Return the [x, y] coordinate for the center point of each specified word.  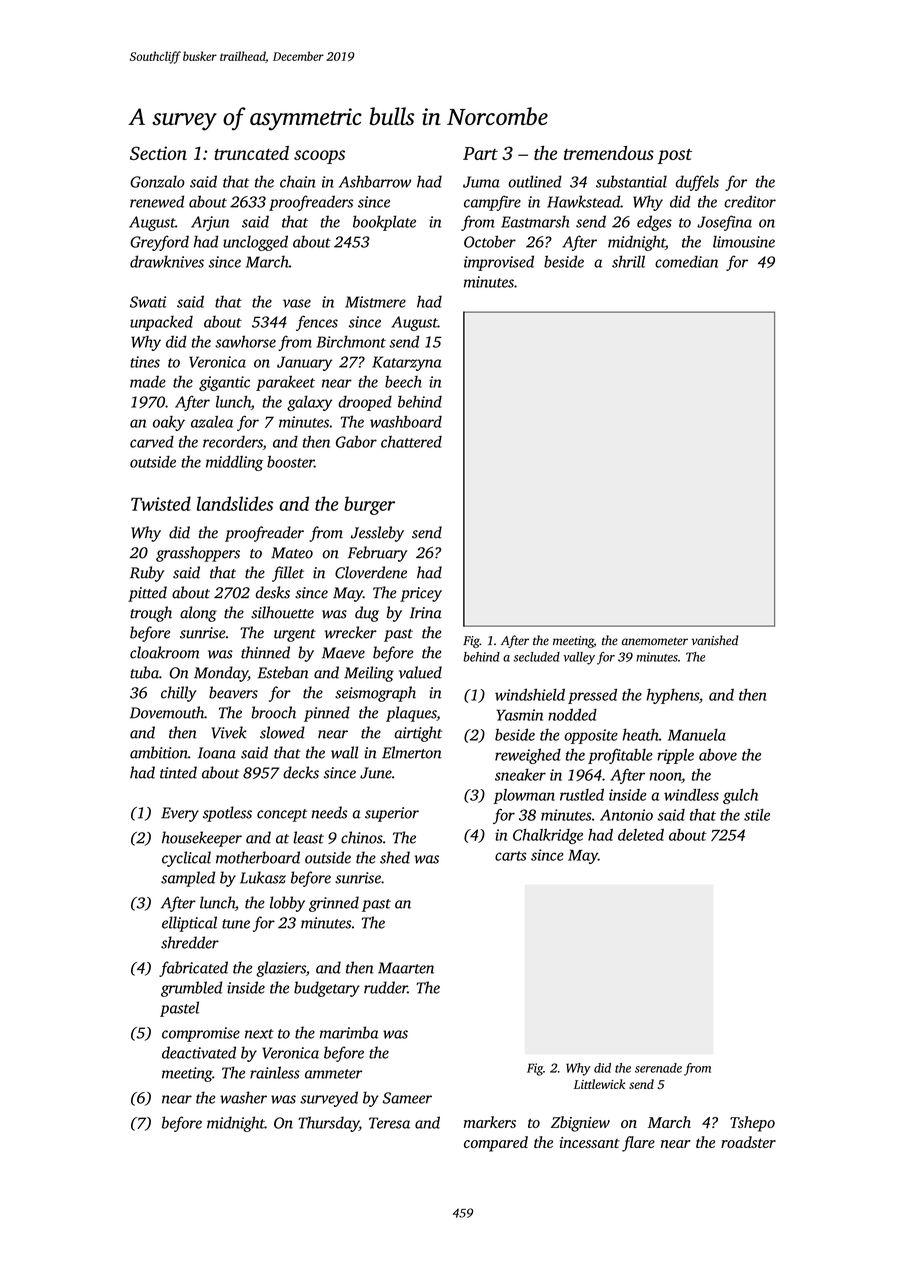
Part [480, 153]
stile [757, 815]
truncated [251, 153]
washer [243, 1097]
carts [511, 856]
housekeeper [202, 839]
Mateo [292, 553]
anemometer [655, 641]
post [674, 156]
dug [367, 614]
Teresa [389, 1123]
